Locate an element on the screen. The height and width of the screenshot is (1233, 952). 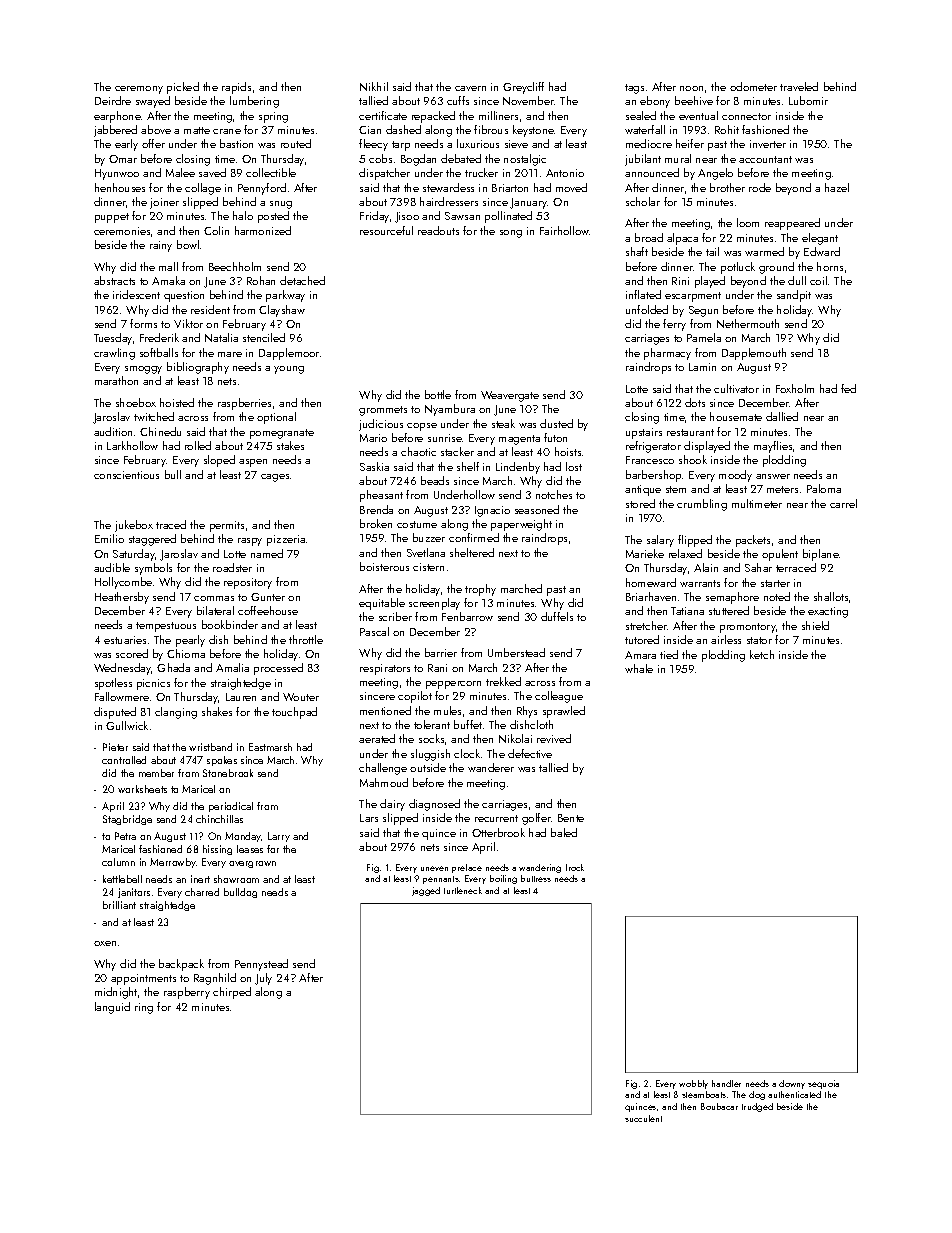
horns is located at coordinates (830, 266).
